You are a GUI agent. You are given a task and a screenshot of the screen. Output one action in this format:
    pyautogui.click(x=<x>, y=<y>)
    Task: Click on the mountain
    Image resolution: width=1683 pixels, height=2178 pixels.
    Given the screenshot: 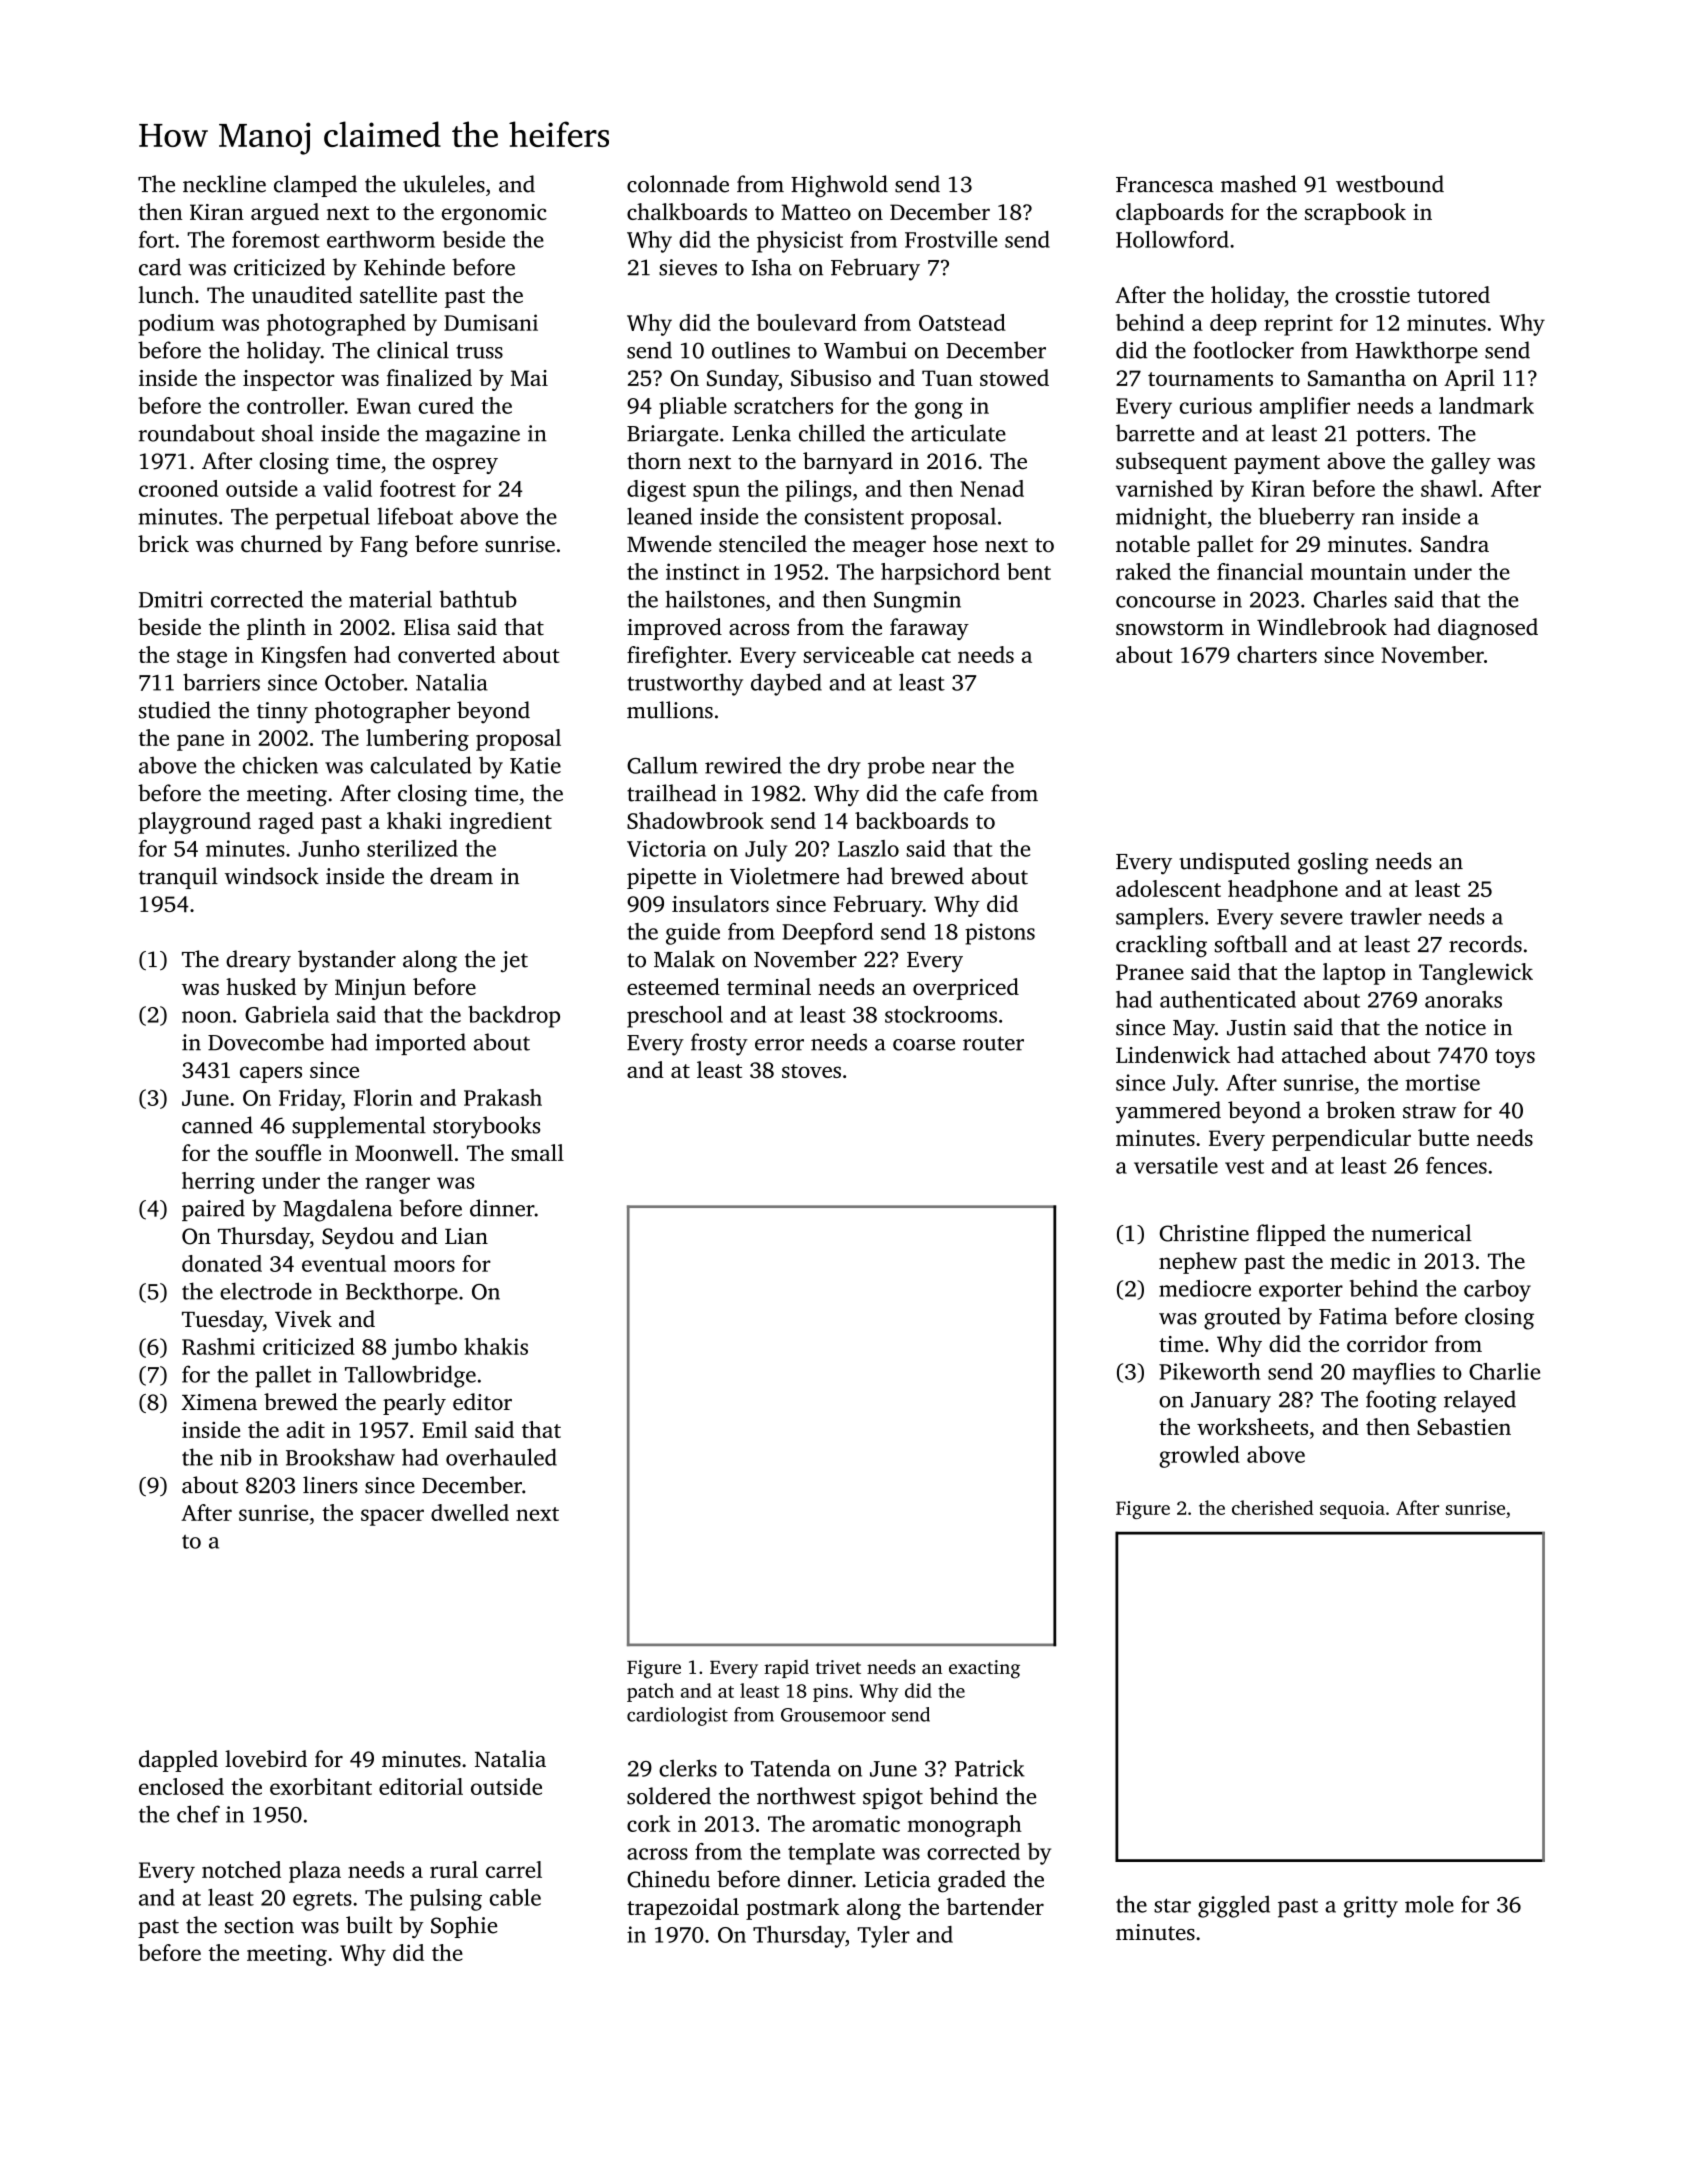 What is the action you would take?
    pyautogui.click(x=1358, y=571)
